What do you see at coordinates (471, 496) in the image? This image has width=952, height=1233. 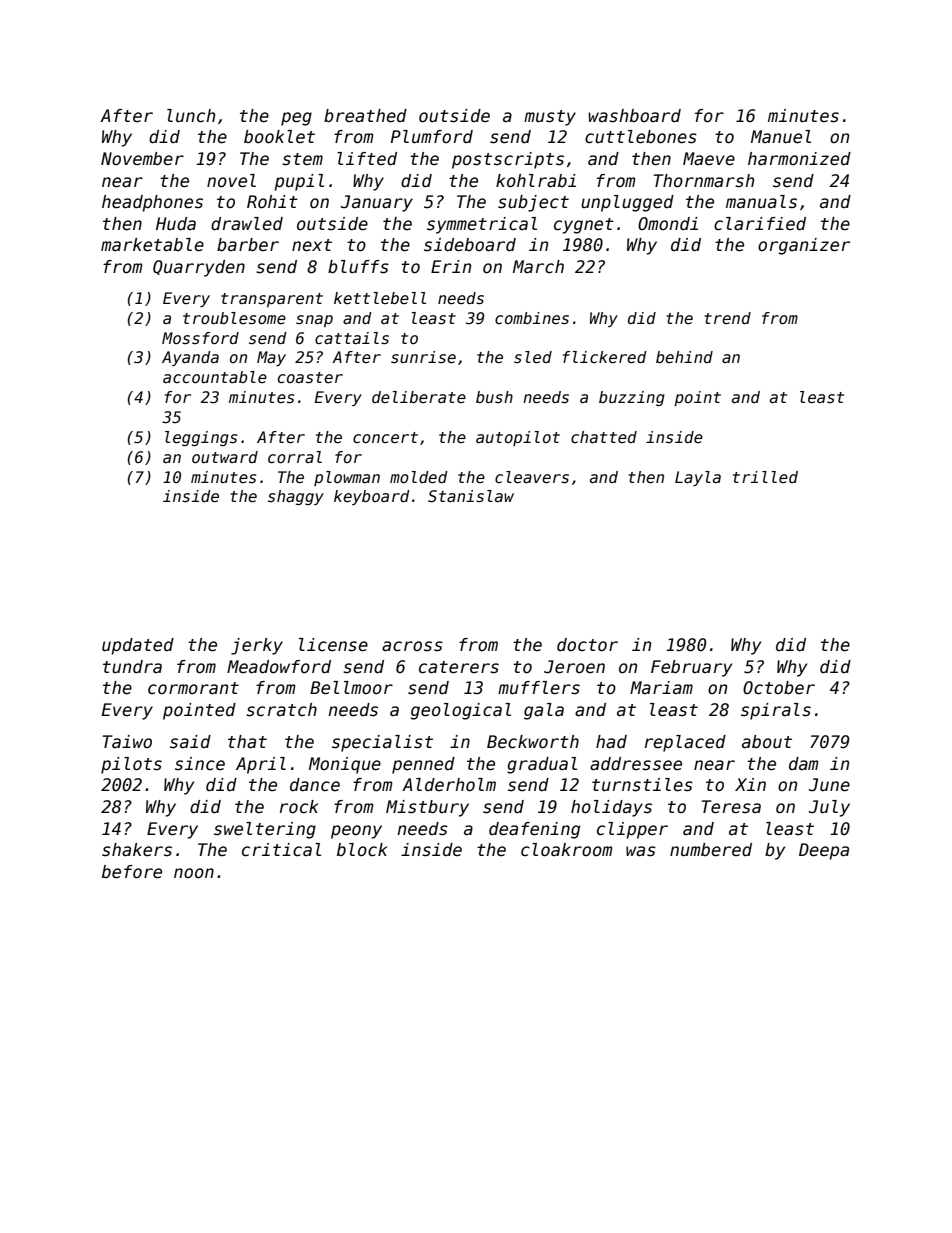 I see `Stanislaw` at bounding box center [471, 496].
